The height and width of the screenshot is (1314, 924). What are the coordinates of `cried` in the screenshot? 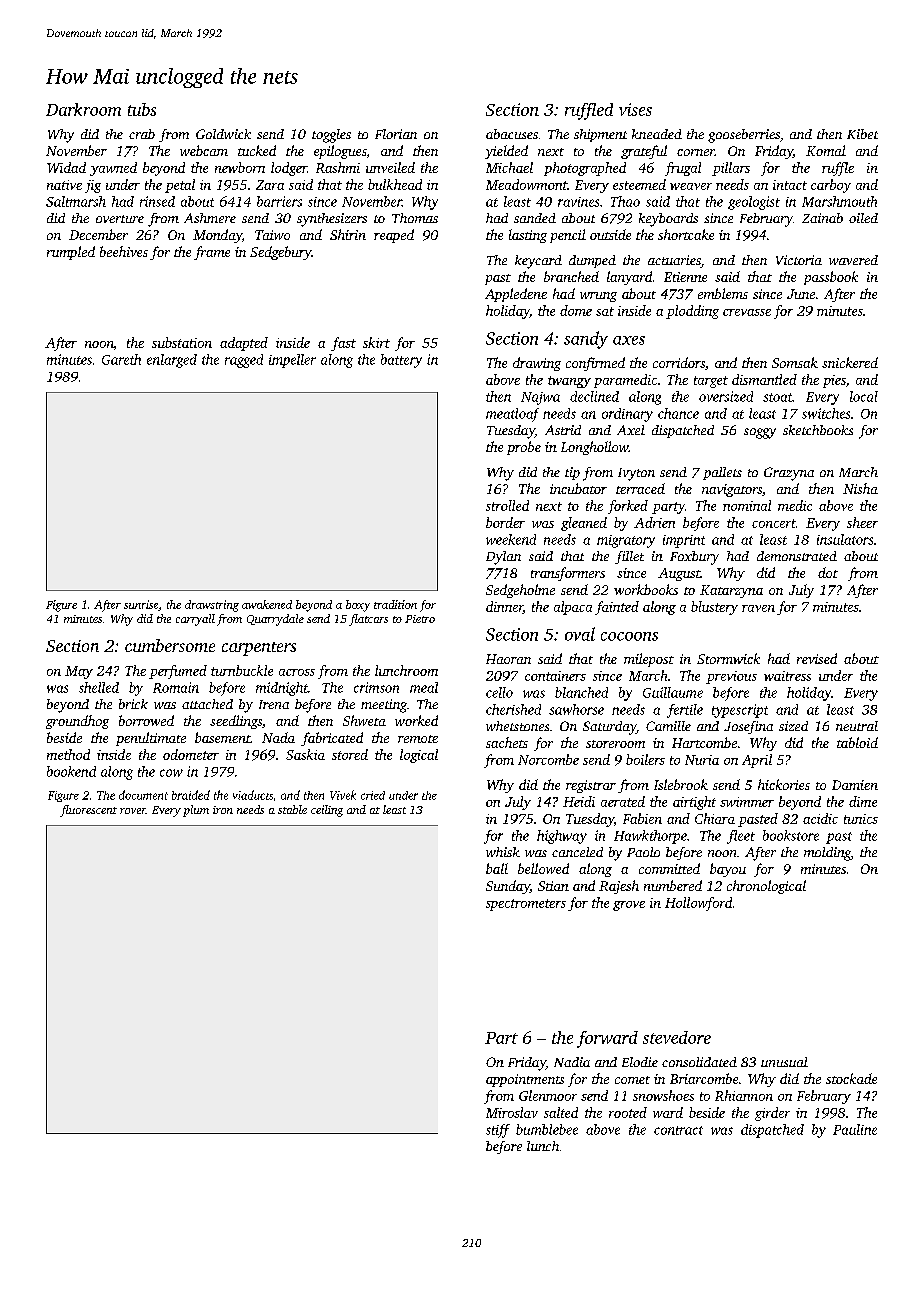 It's located at (373, 795).
